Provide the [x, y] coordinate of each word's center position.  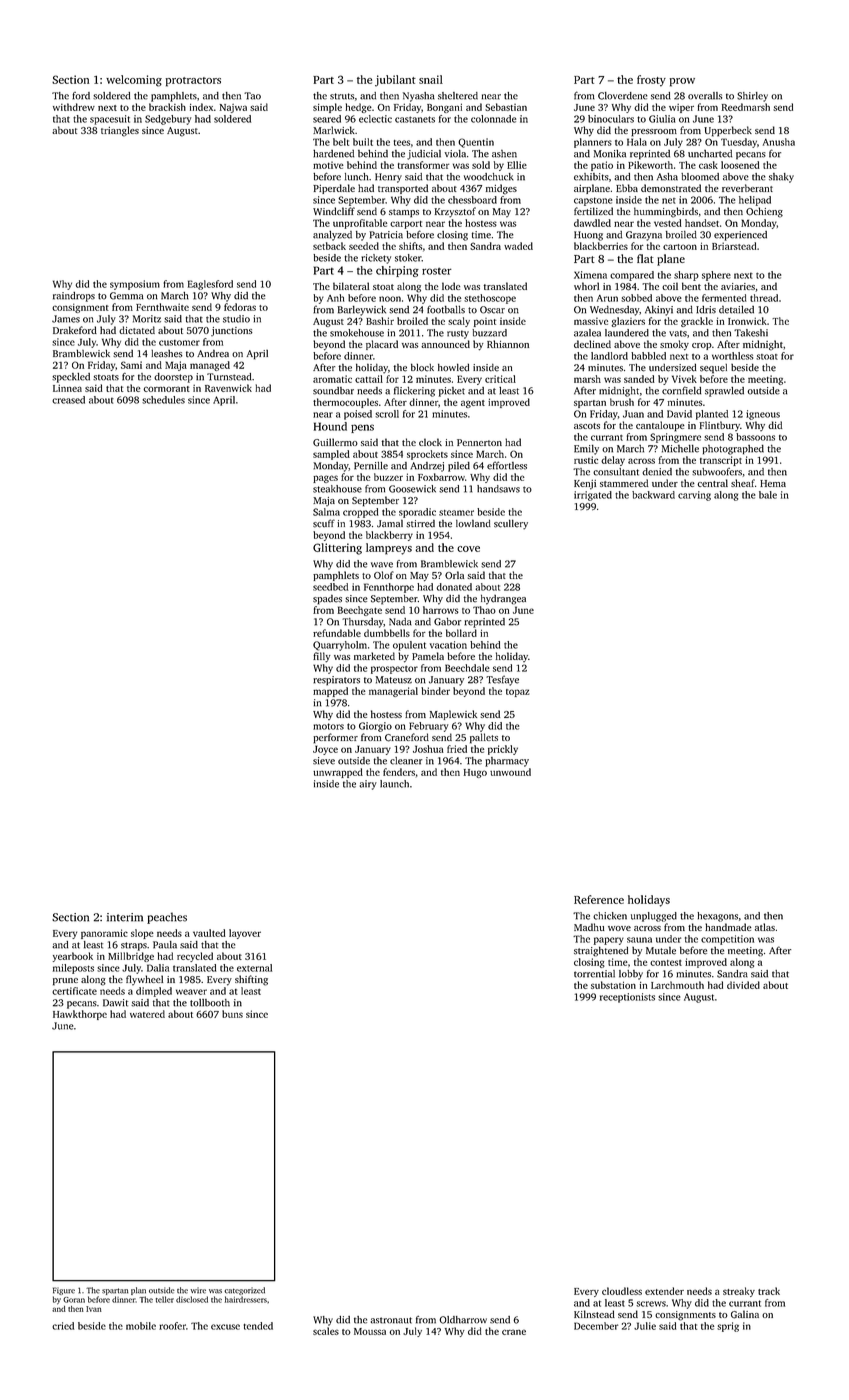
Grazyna [644, 236]
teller [165, 1299]
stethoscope [490, 299]
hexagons [717, 917]
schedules [163, 400]
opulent [409, 646]
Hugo [475, 773]
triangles [120, 131]
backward [653, 495]
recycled [195, 957]
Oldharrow [463, 1320]
